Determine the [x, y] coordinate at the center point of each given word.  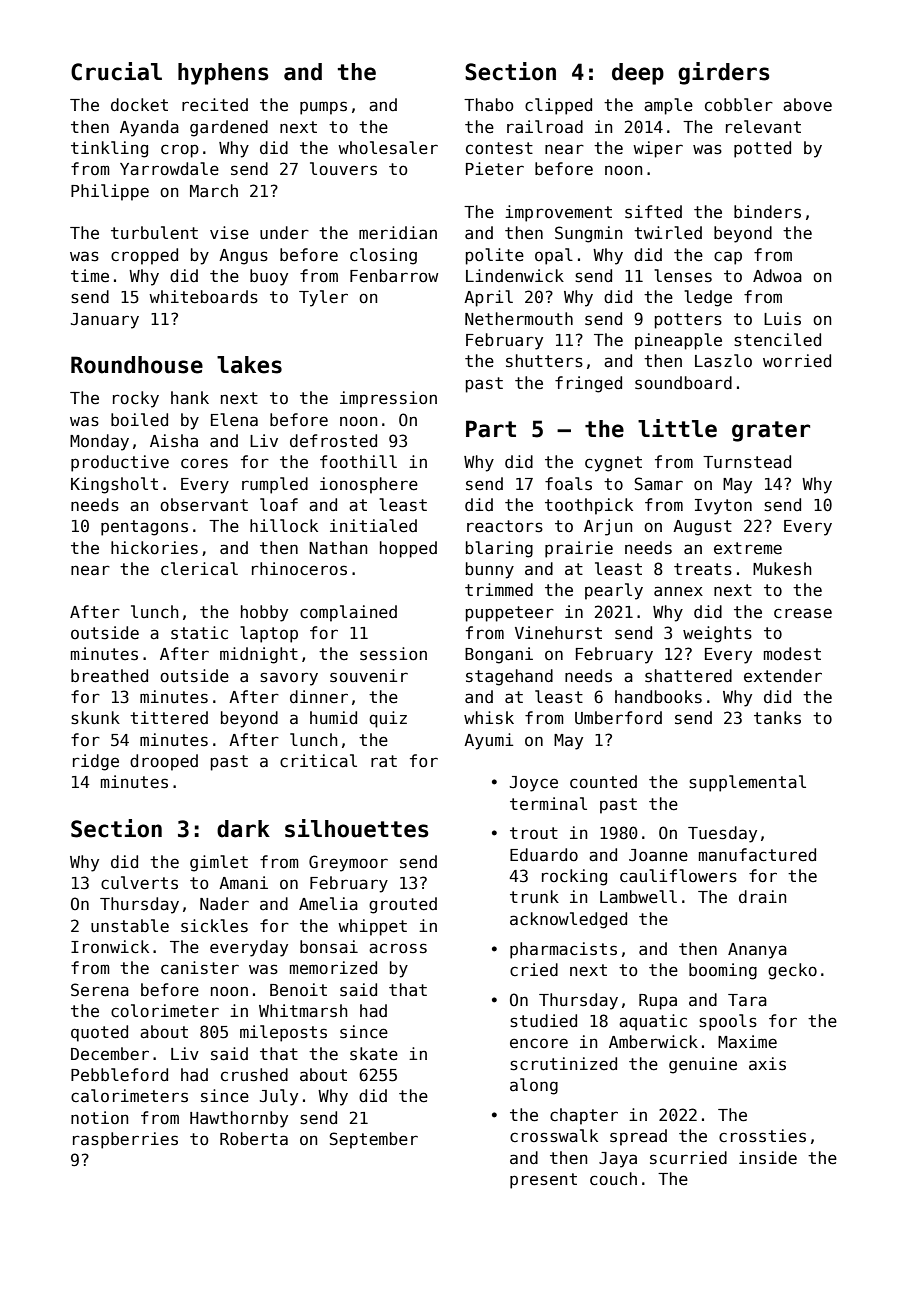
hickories [154, 548]
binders [767, 212]
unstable [130, 926]
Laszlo [723, 361]
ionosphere [369, 485]
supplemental [747, 783]
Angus [243, 257]
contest [499, 148]
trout [534, 833]
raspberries [125, 1140]
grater [771, 431]
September [373, 1140]
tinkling [109, 149]
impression [388, 399]
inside [768, 1158]
